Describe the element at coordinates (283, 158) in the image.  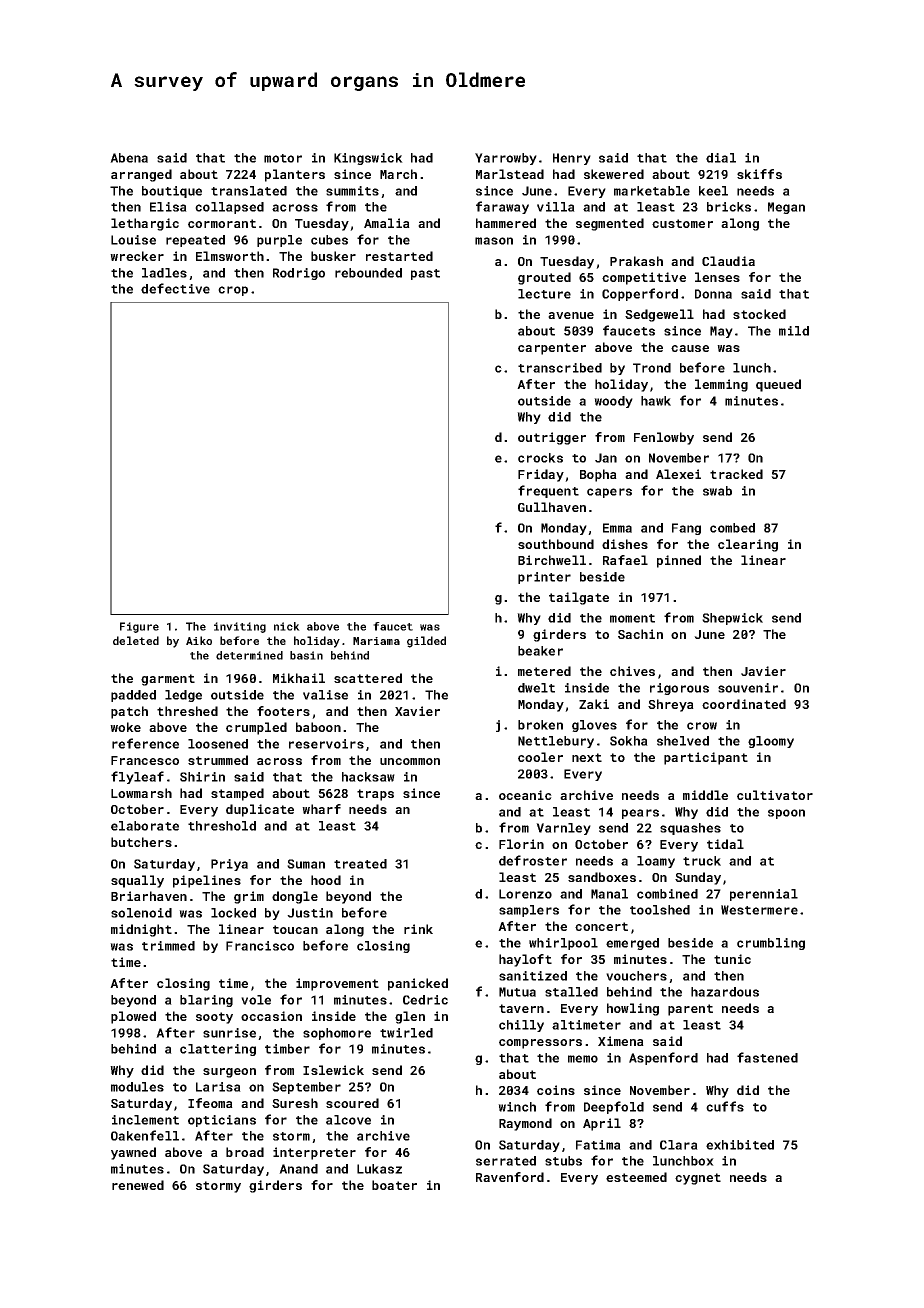
I see `motor` at that location.
